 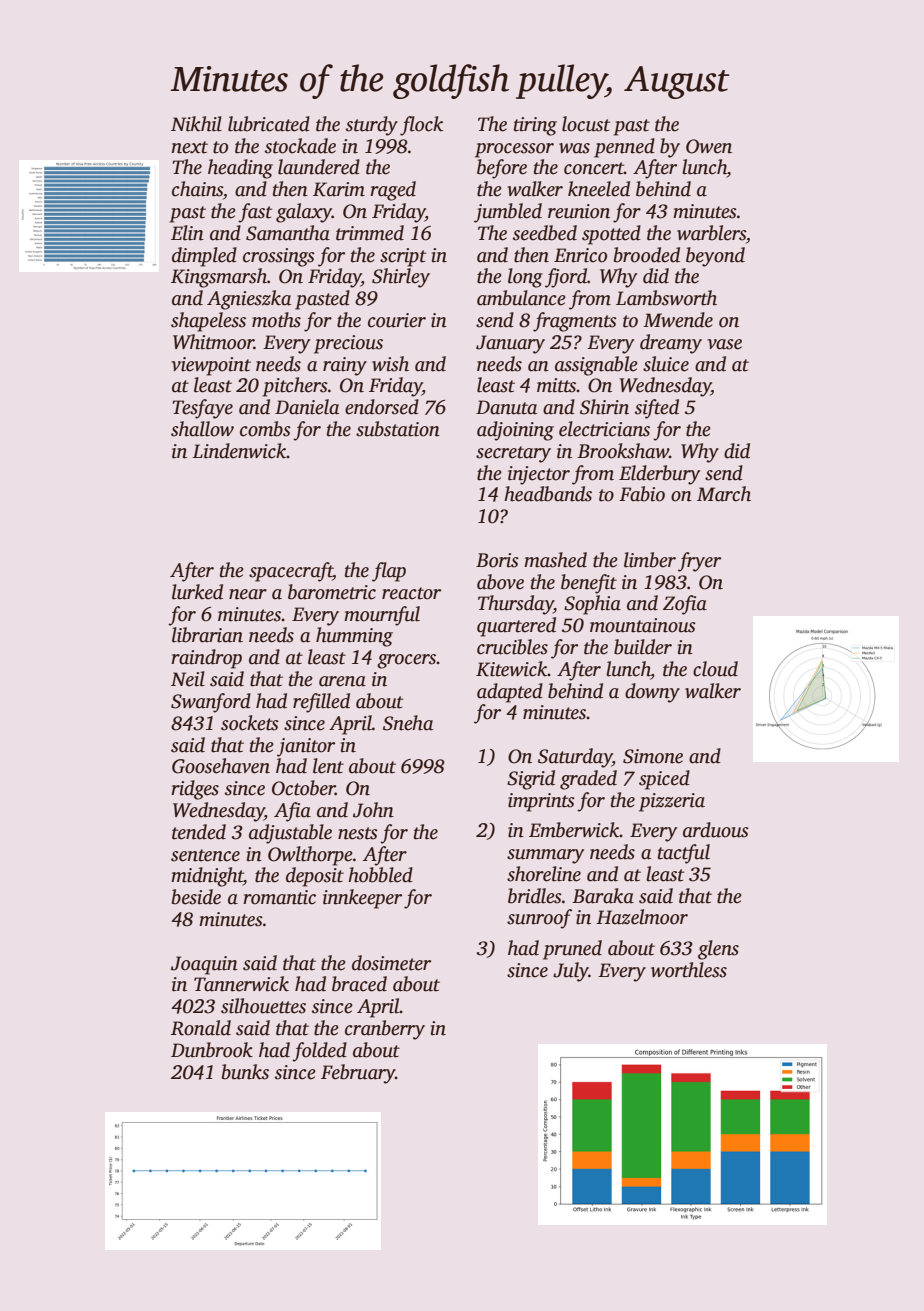 What do you see at coordinates (291, 572) in the screenshot?
I see `spacecraft` at bounding box center [291, 572].
